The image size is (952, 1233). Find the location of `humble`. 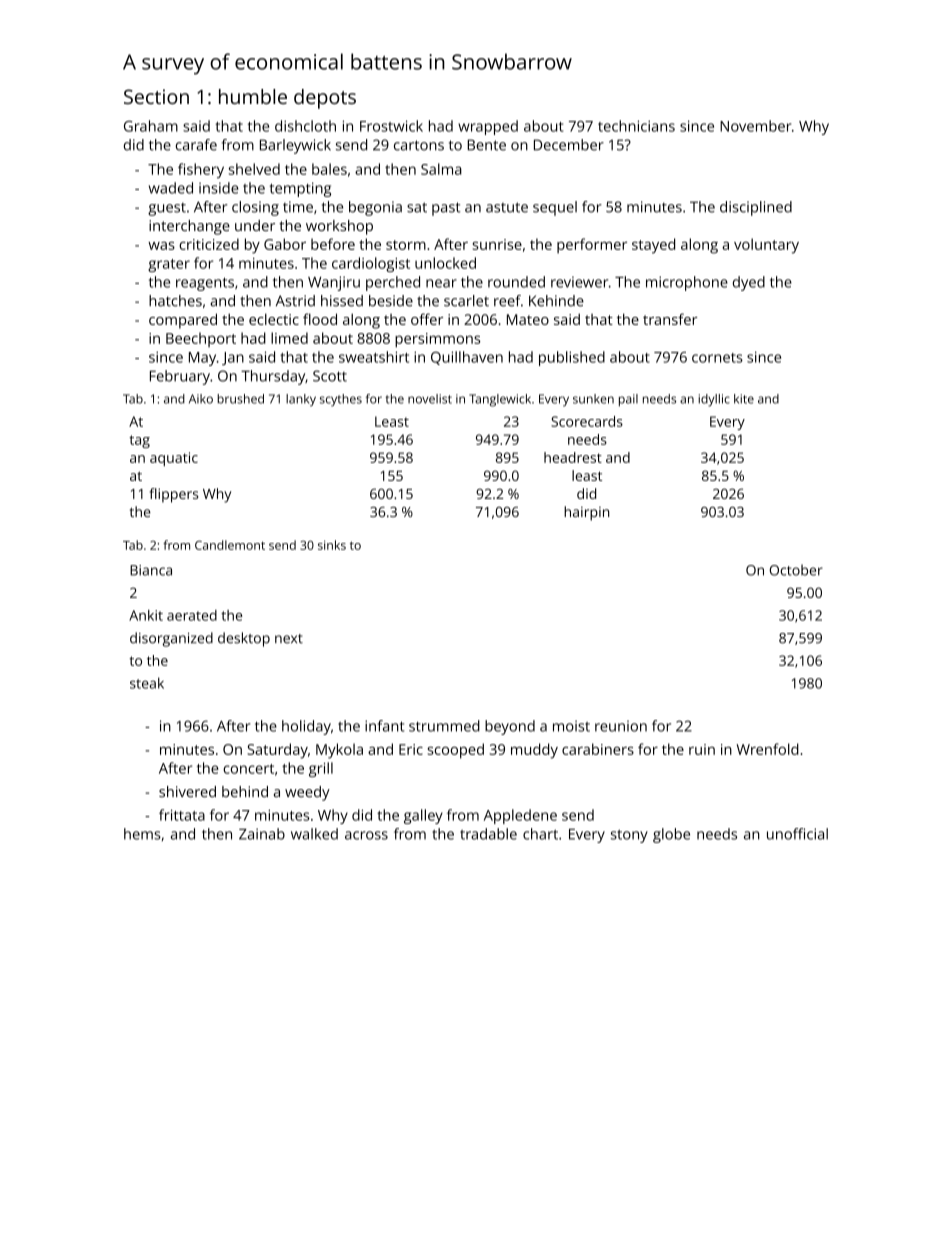

humble is located at coordinates (253, 96).
